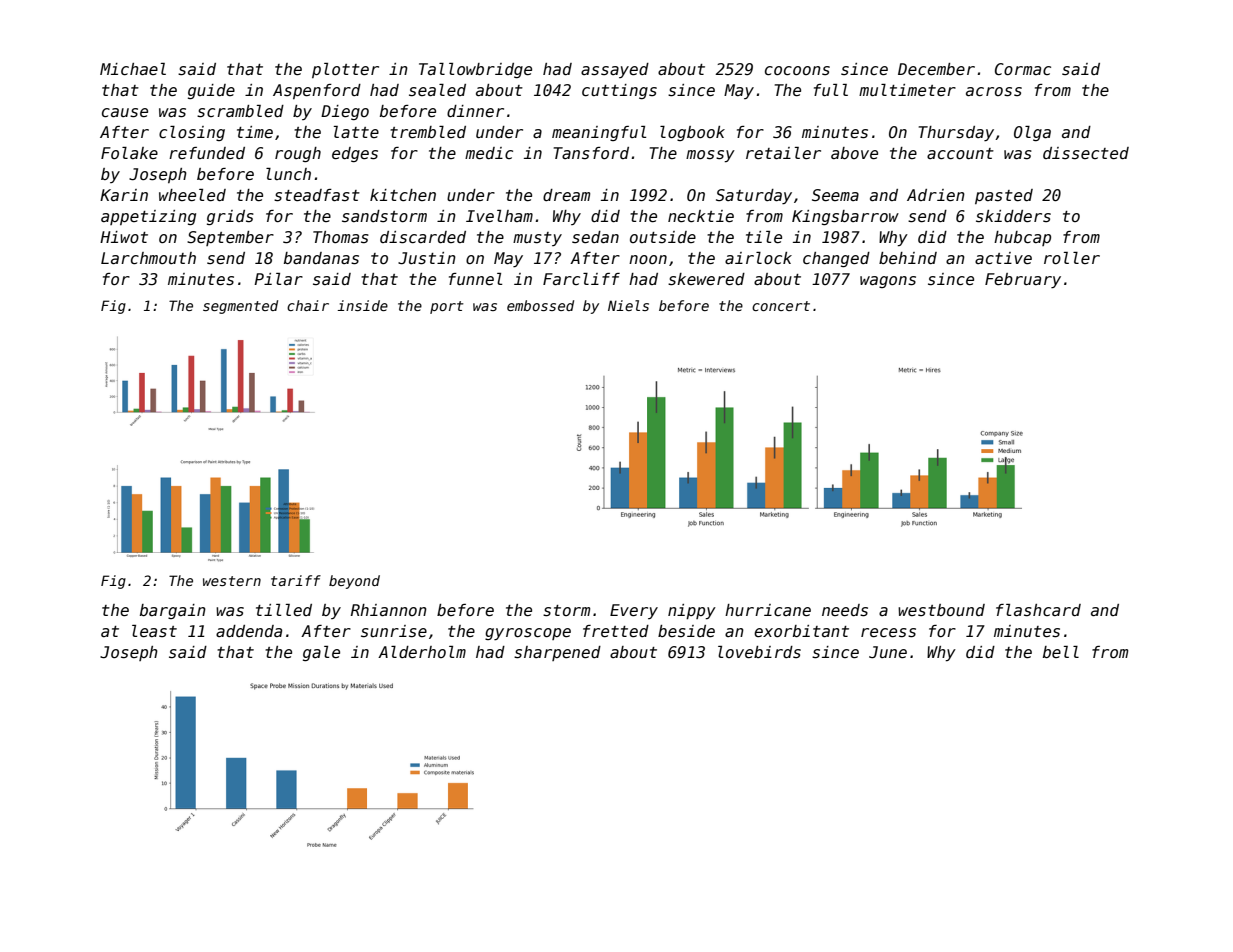  I want to click on Tallowbridge, so click(475, 70).
